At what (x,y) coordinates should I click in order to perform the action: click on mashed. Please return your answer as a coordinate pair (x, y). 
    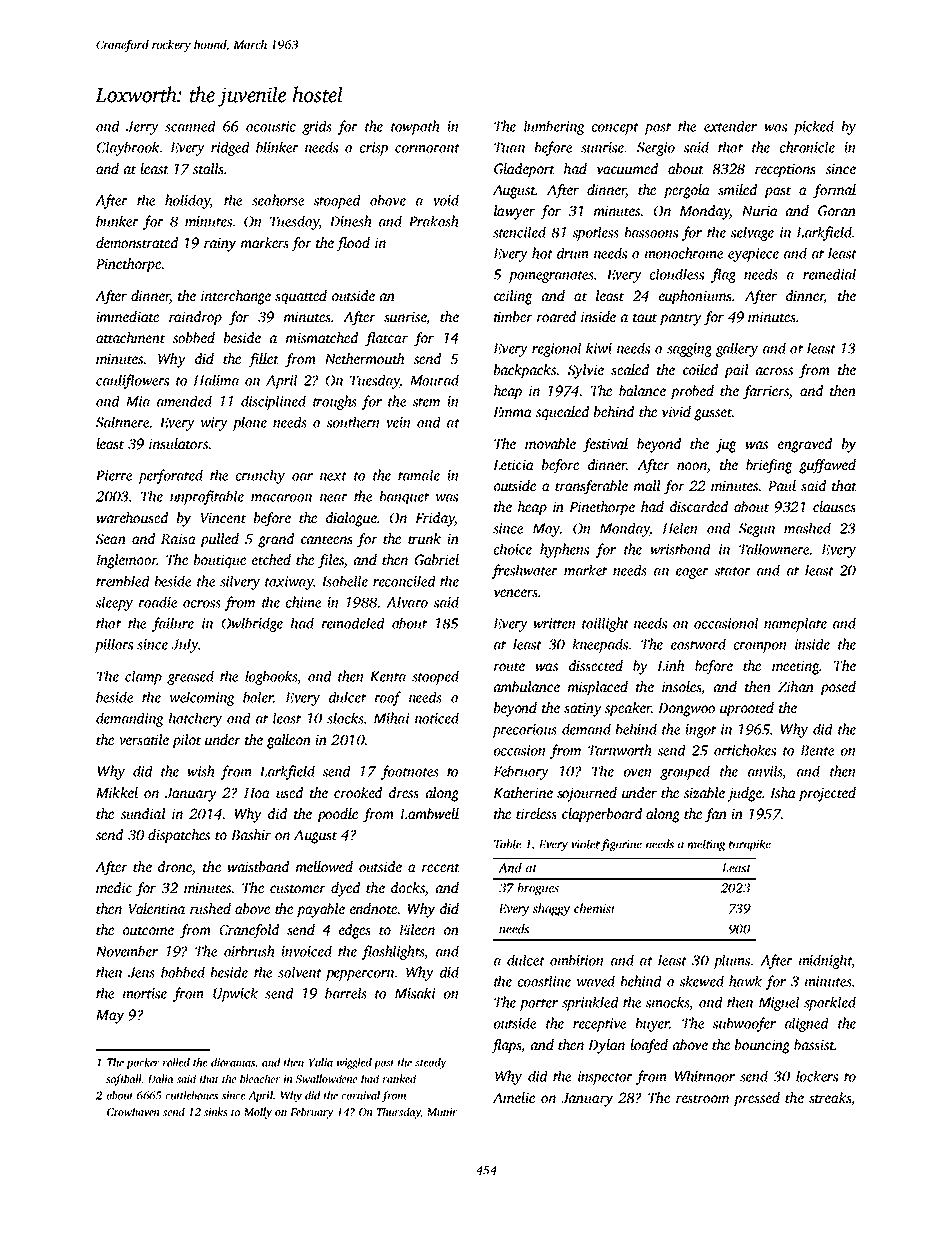
    Looking at the image, I should click on (807, 528).
